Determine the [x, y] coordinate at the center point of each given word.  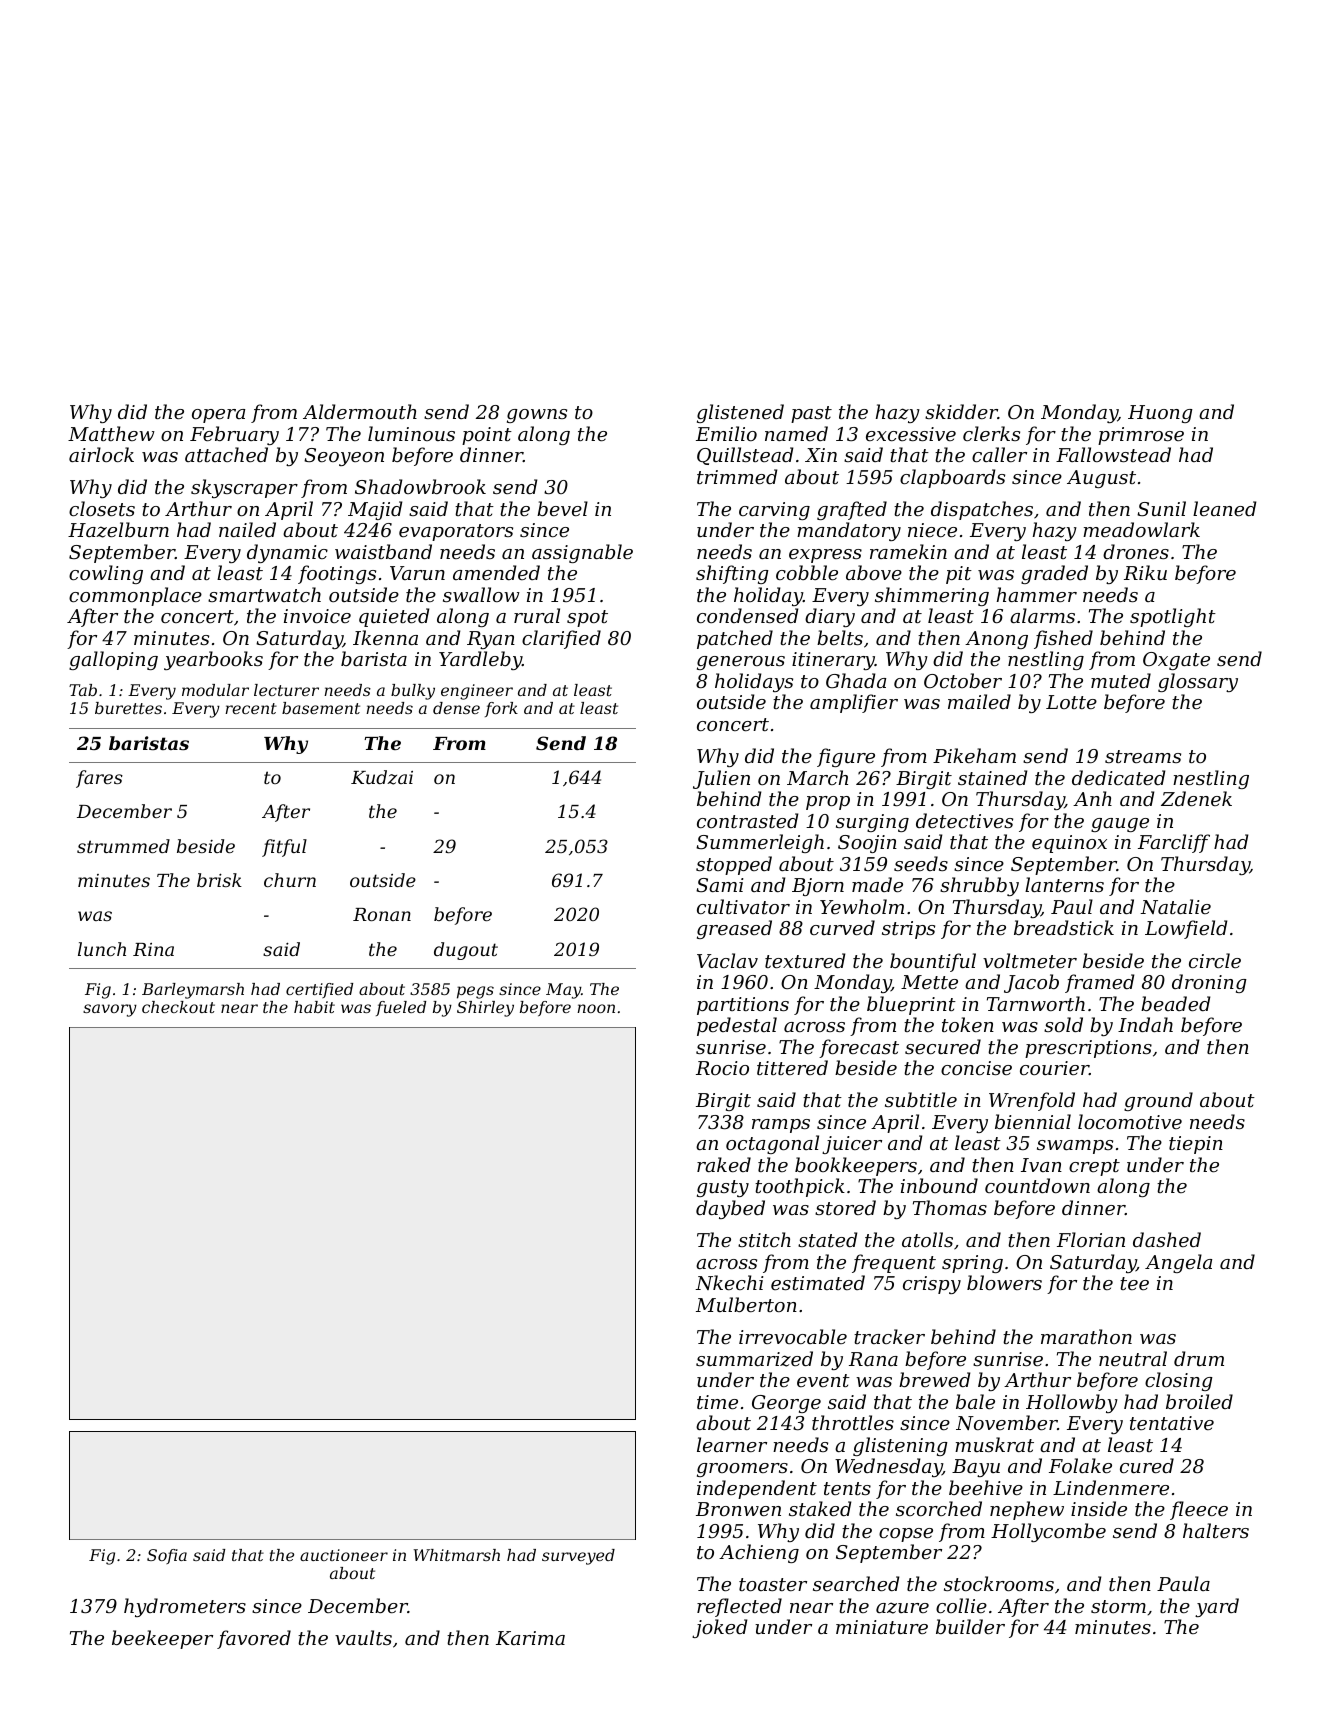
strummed [123, 846]
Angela [1178, 1263]
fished [1063, 639]
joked [719, 1628]
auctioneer [344, 1555]
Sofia [167, 1556]
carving [774, 511]
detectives [964, 820]
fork [501, 709]
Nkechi [729, 1282]
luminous [411, 433]
